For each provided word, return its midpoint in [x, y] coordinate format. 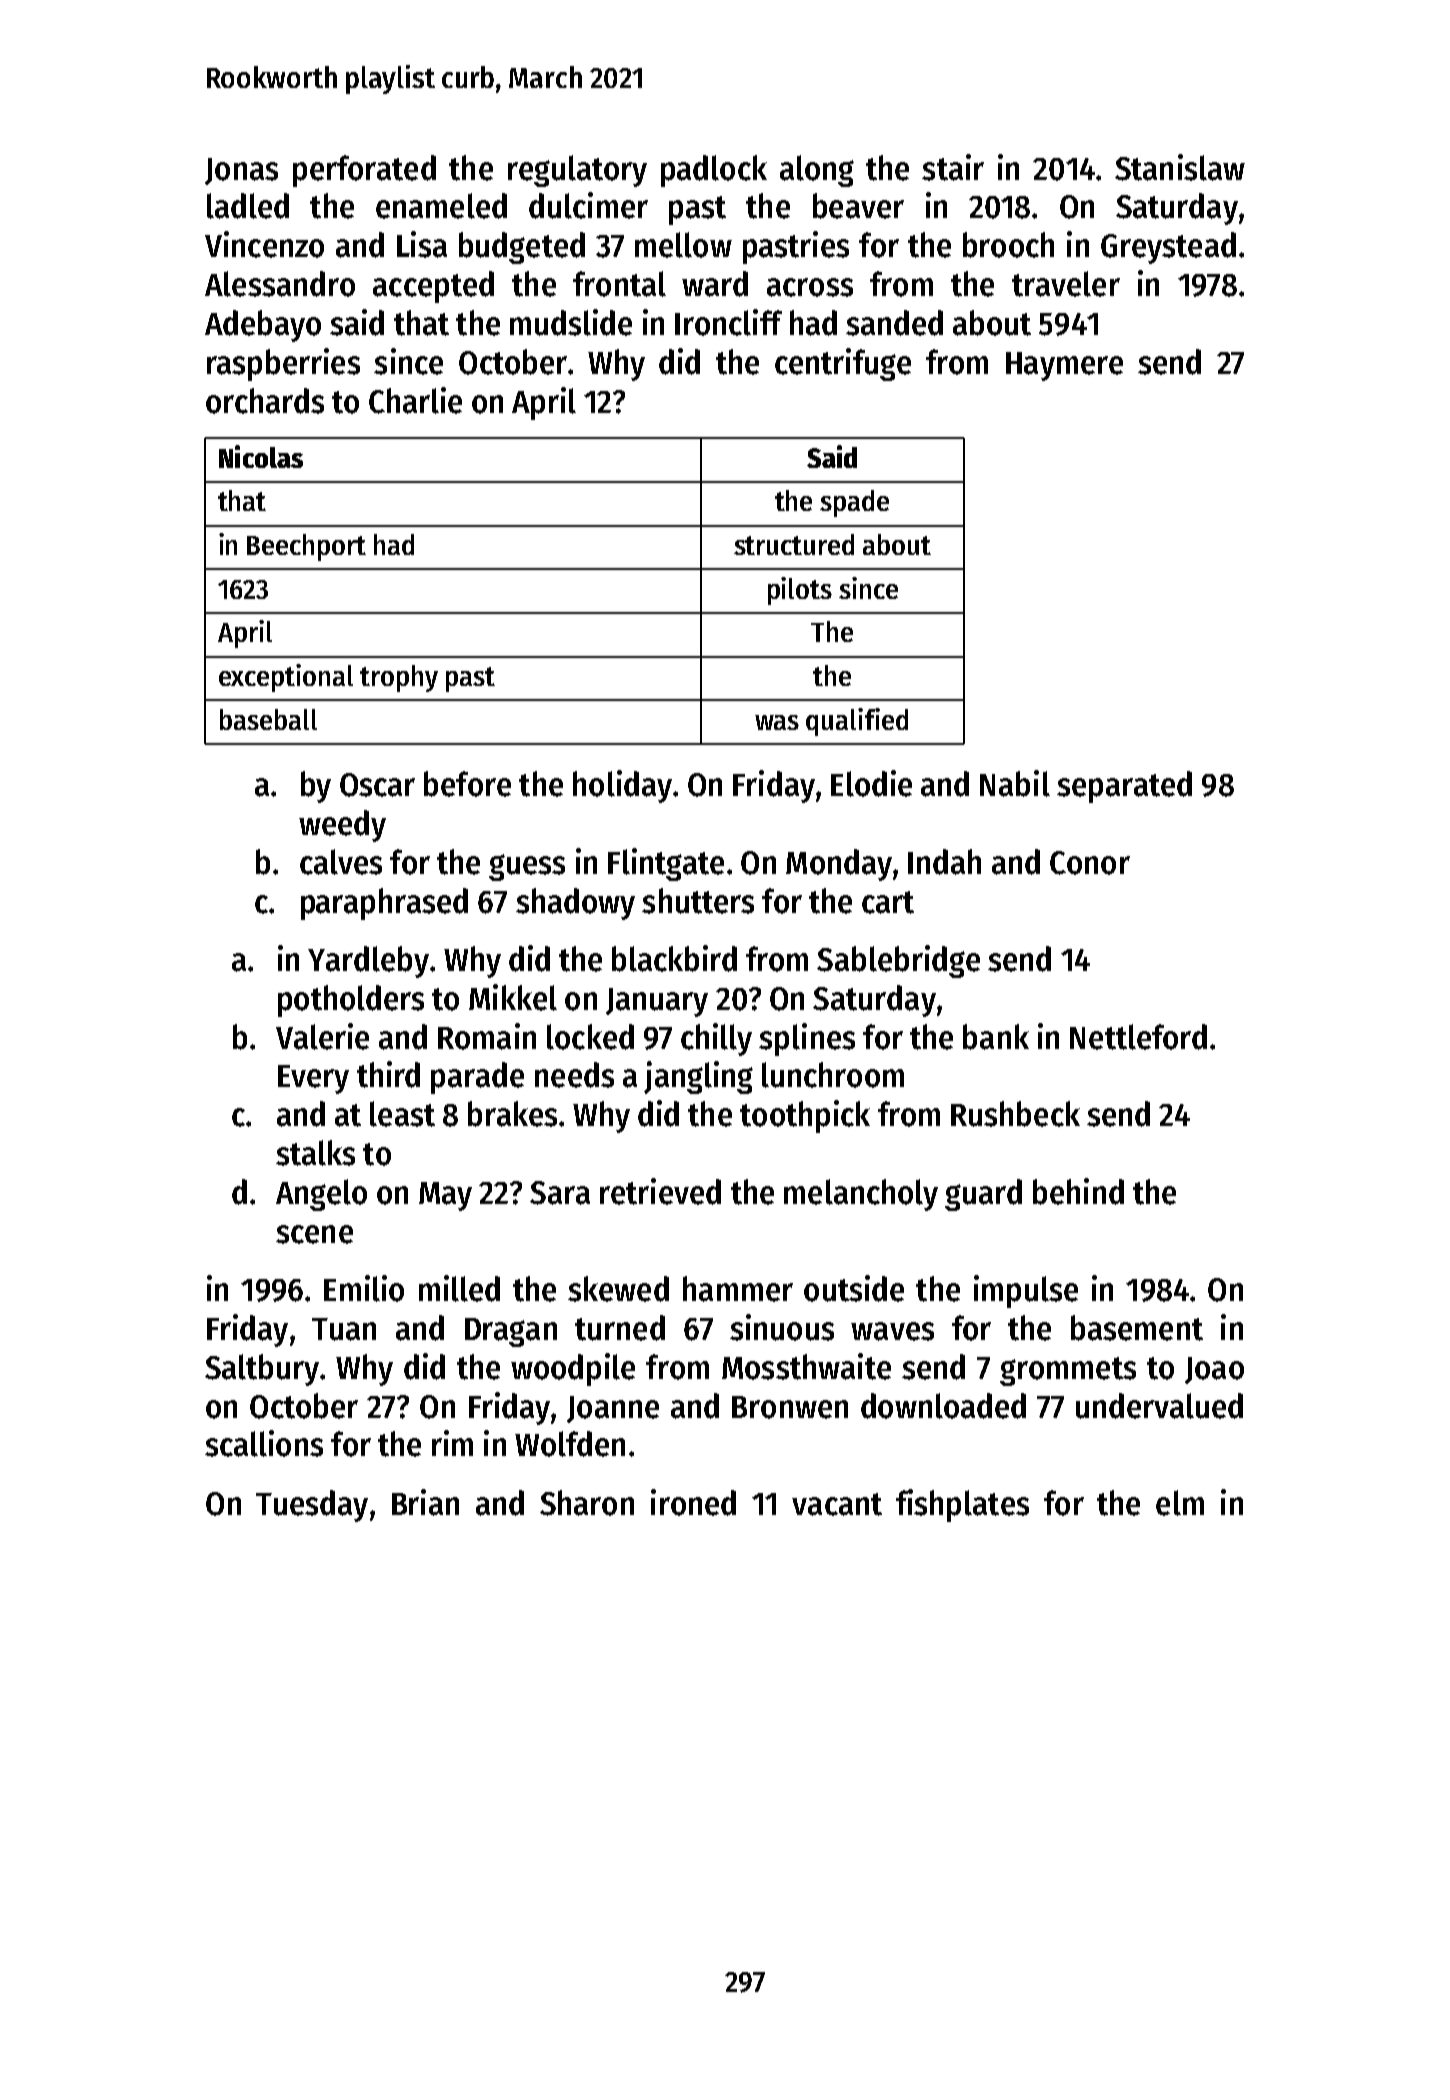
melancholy [861, 1195]
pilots [800, 591]
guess [527, 867]
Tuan [344, 1329]
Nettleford [1138, 1037]
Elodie [871, 783]
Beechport [306, 547]
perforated [364, 171]
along [817, 171]
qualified [857, 722]
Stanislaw [1180, 167]
